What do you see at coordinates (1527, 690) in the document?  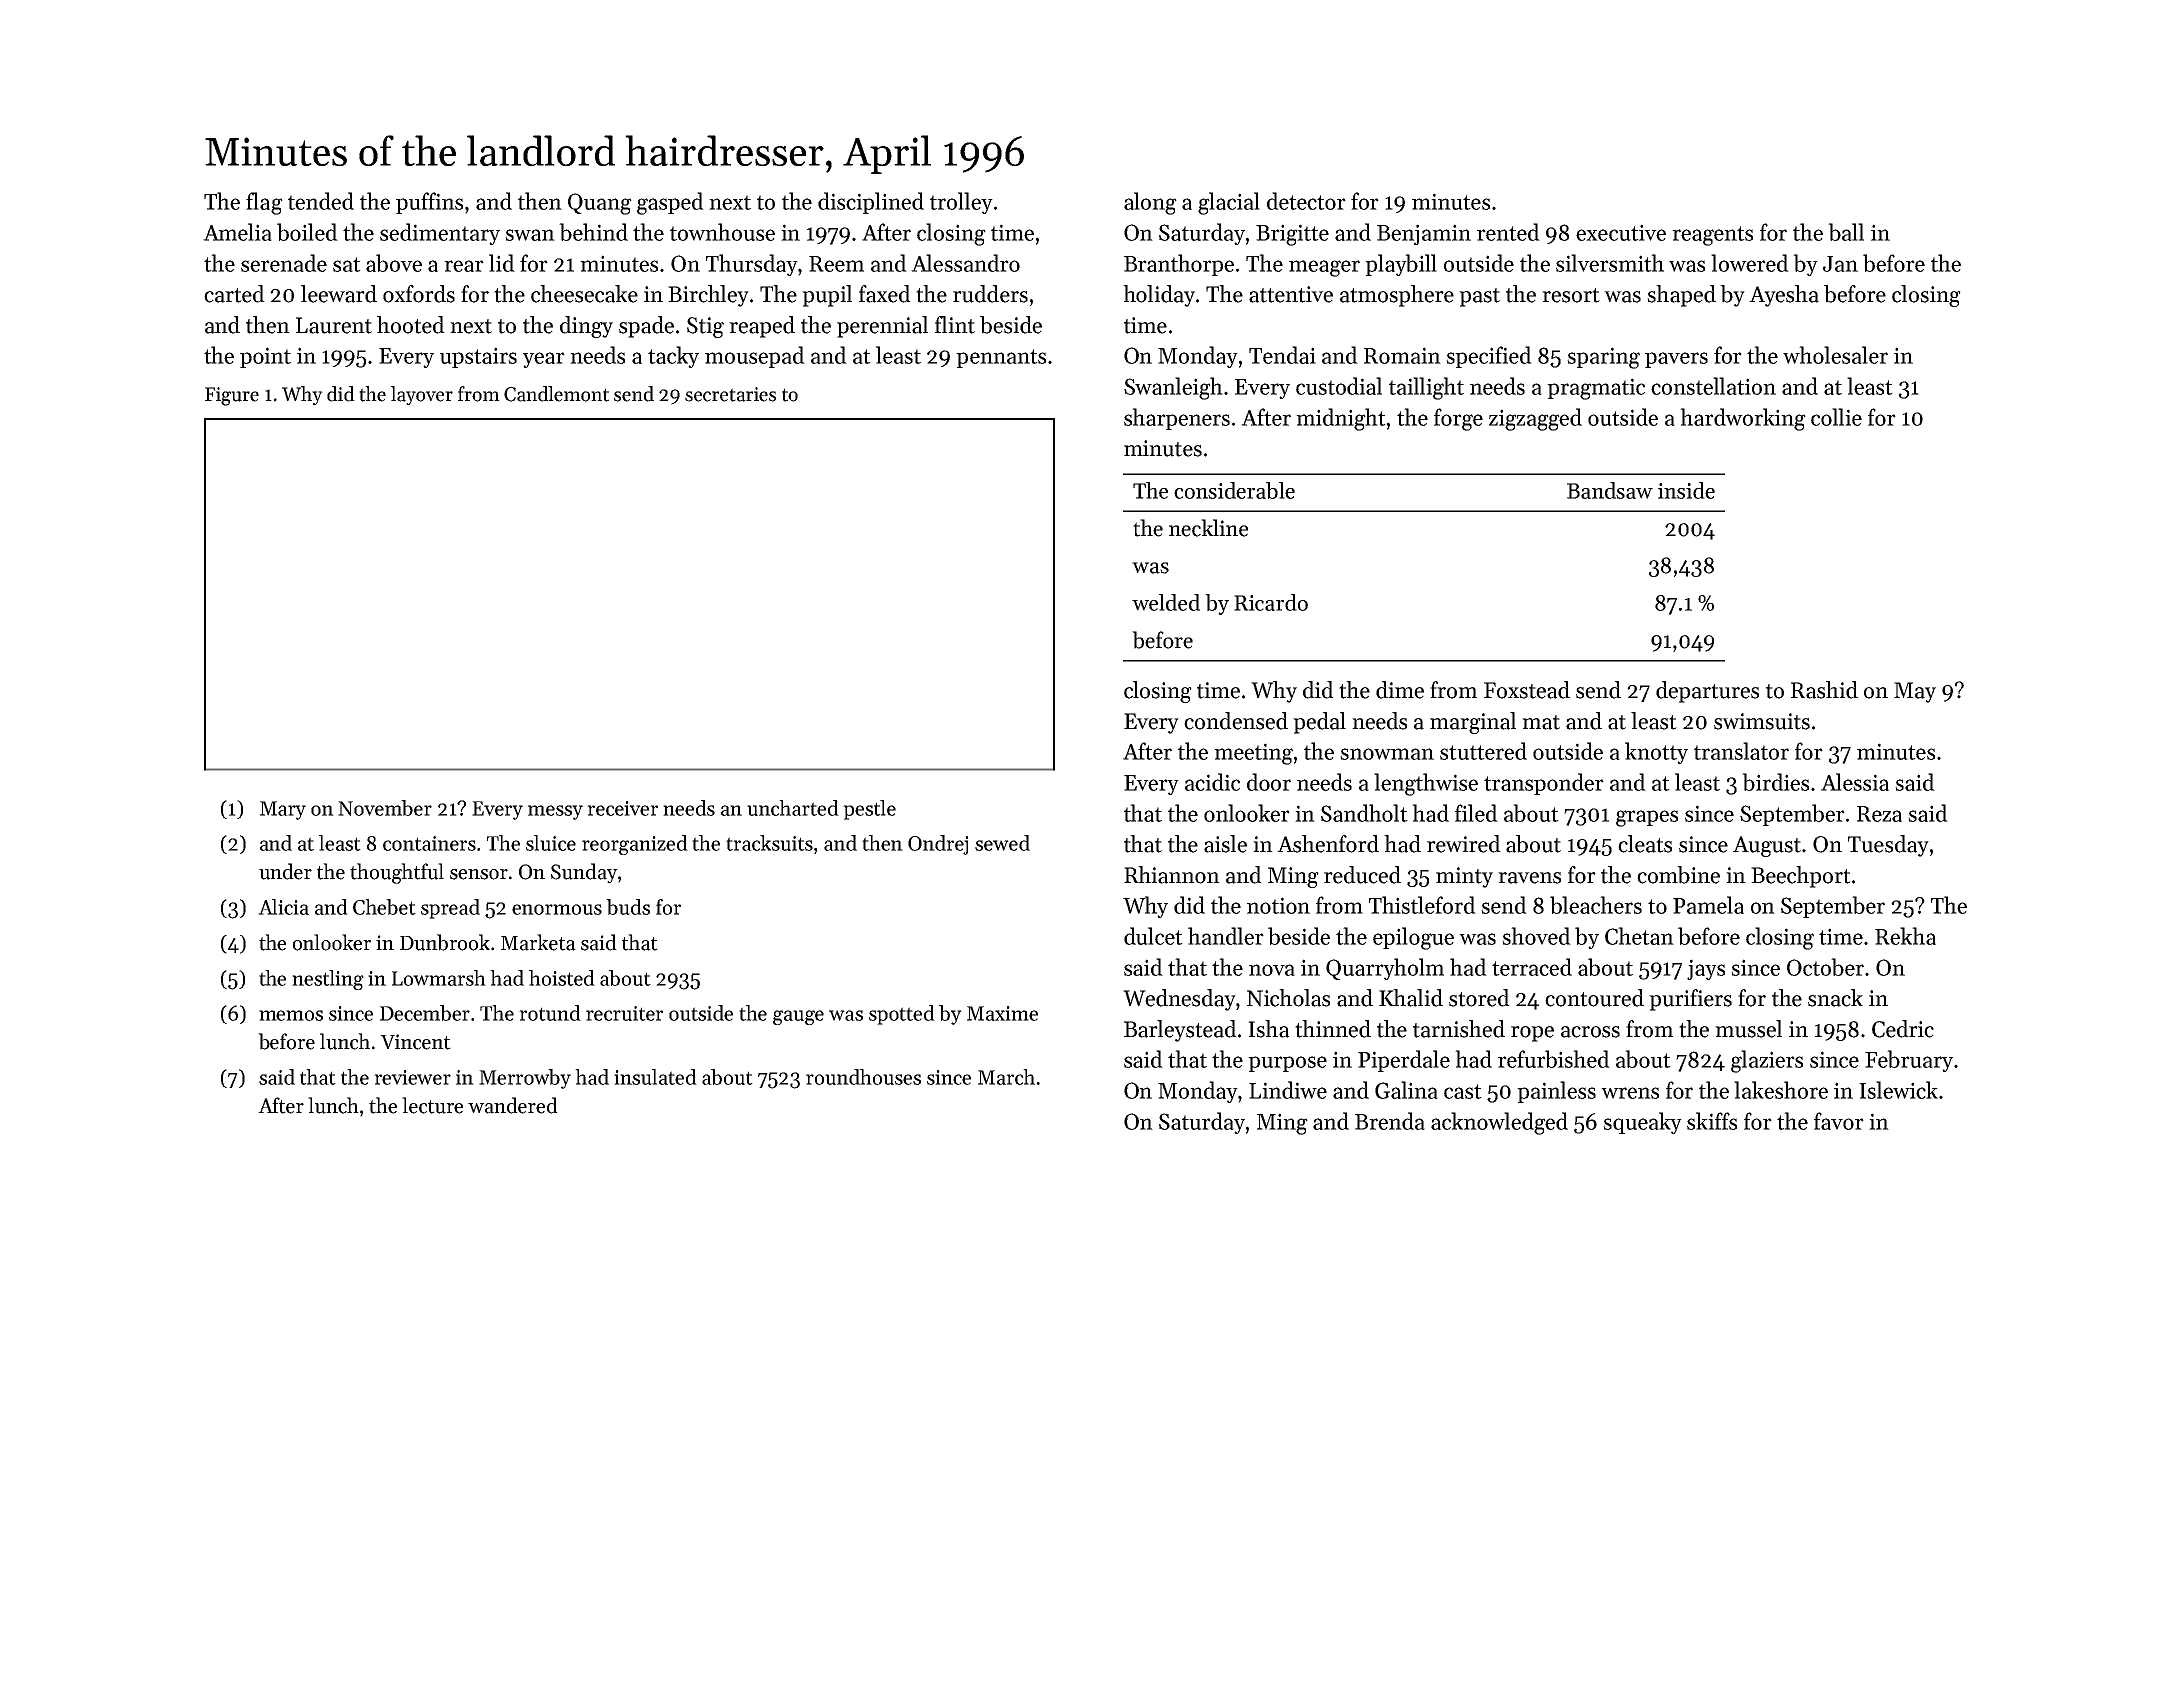 I see `Foxstead` at bounding box center [1527, 690].
